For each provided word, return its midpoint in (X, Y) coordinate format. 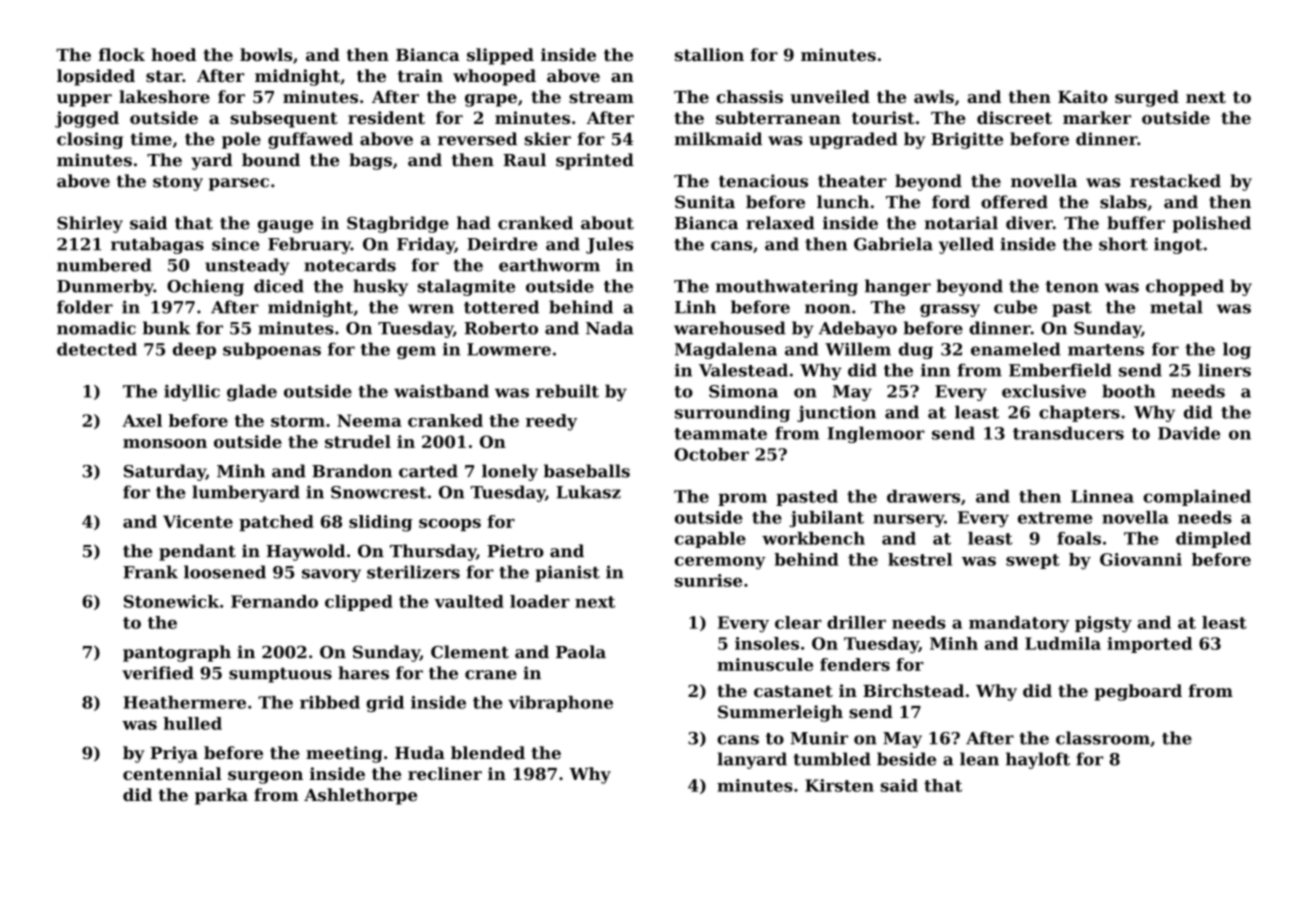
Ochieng (205, 287)
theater (852, 181)
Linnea (1102, 496)
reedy (551, 422)
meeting (344, 754)
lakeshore (164, 96)
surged (1147, 98)
